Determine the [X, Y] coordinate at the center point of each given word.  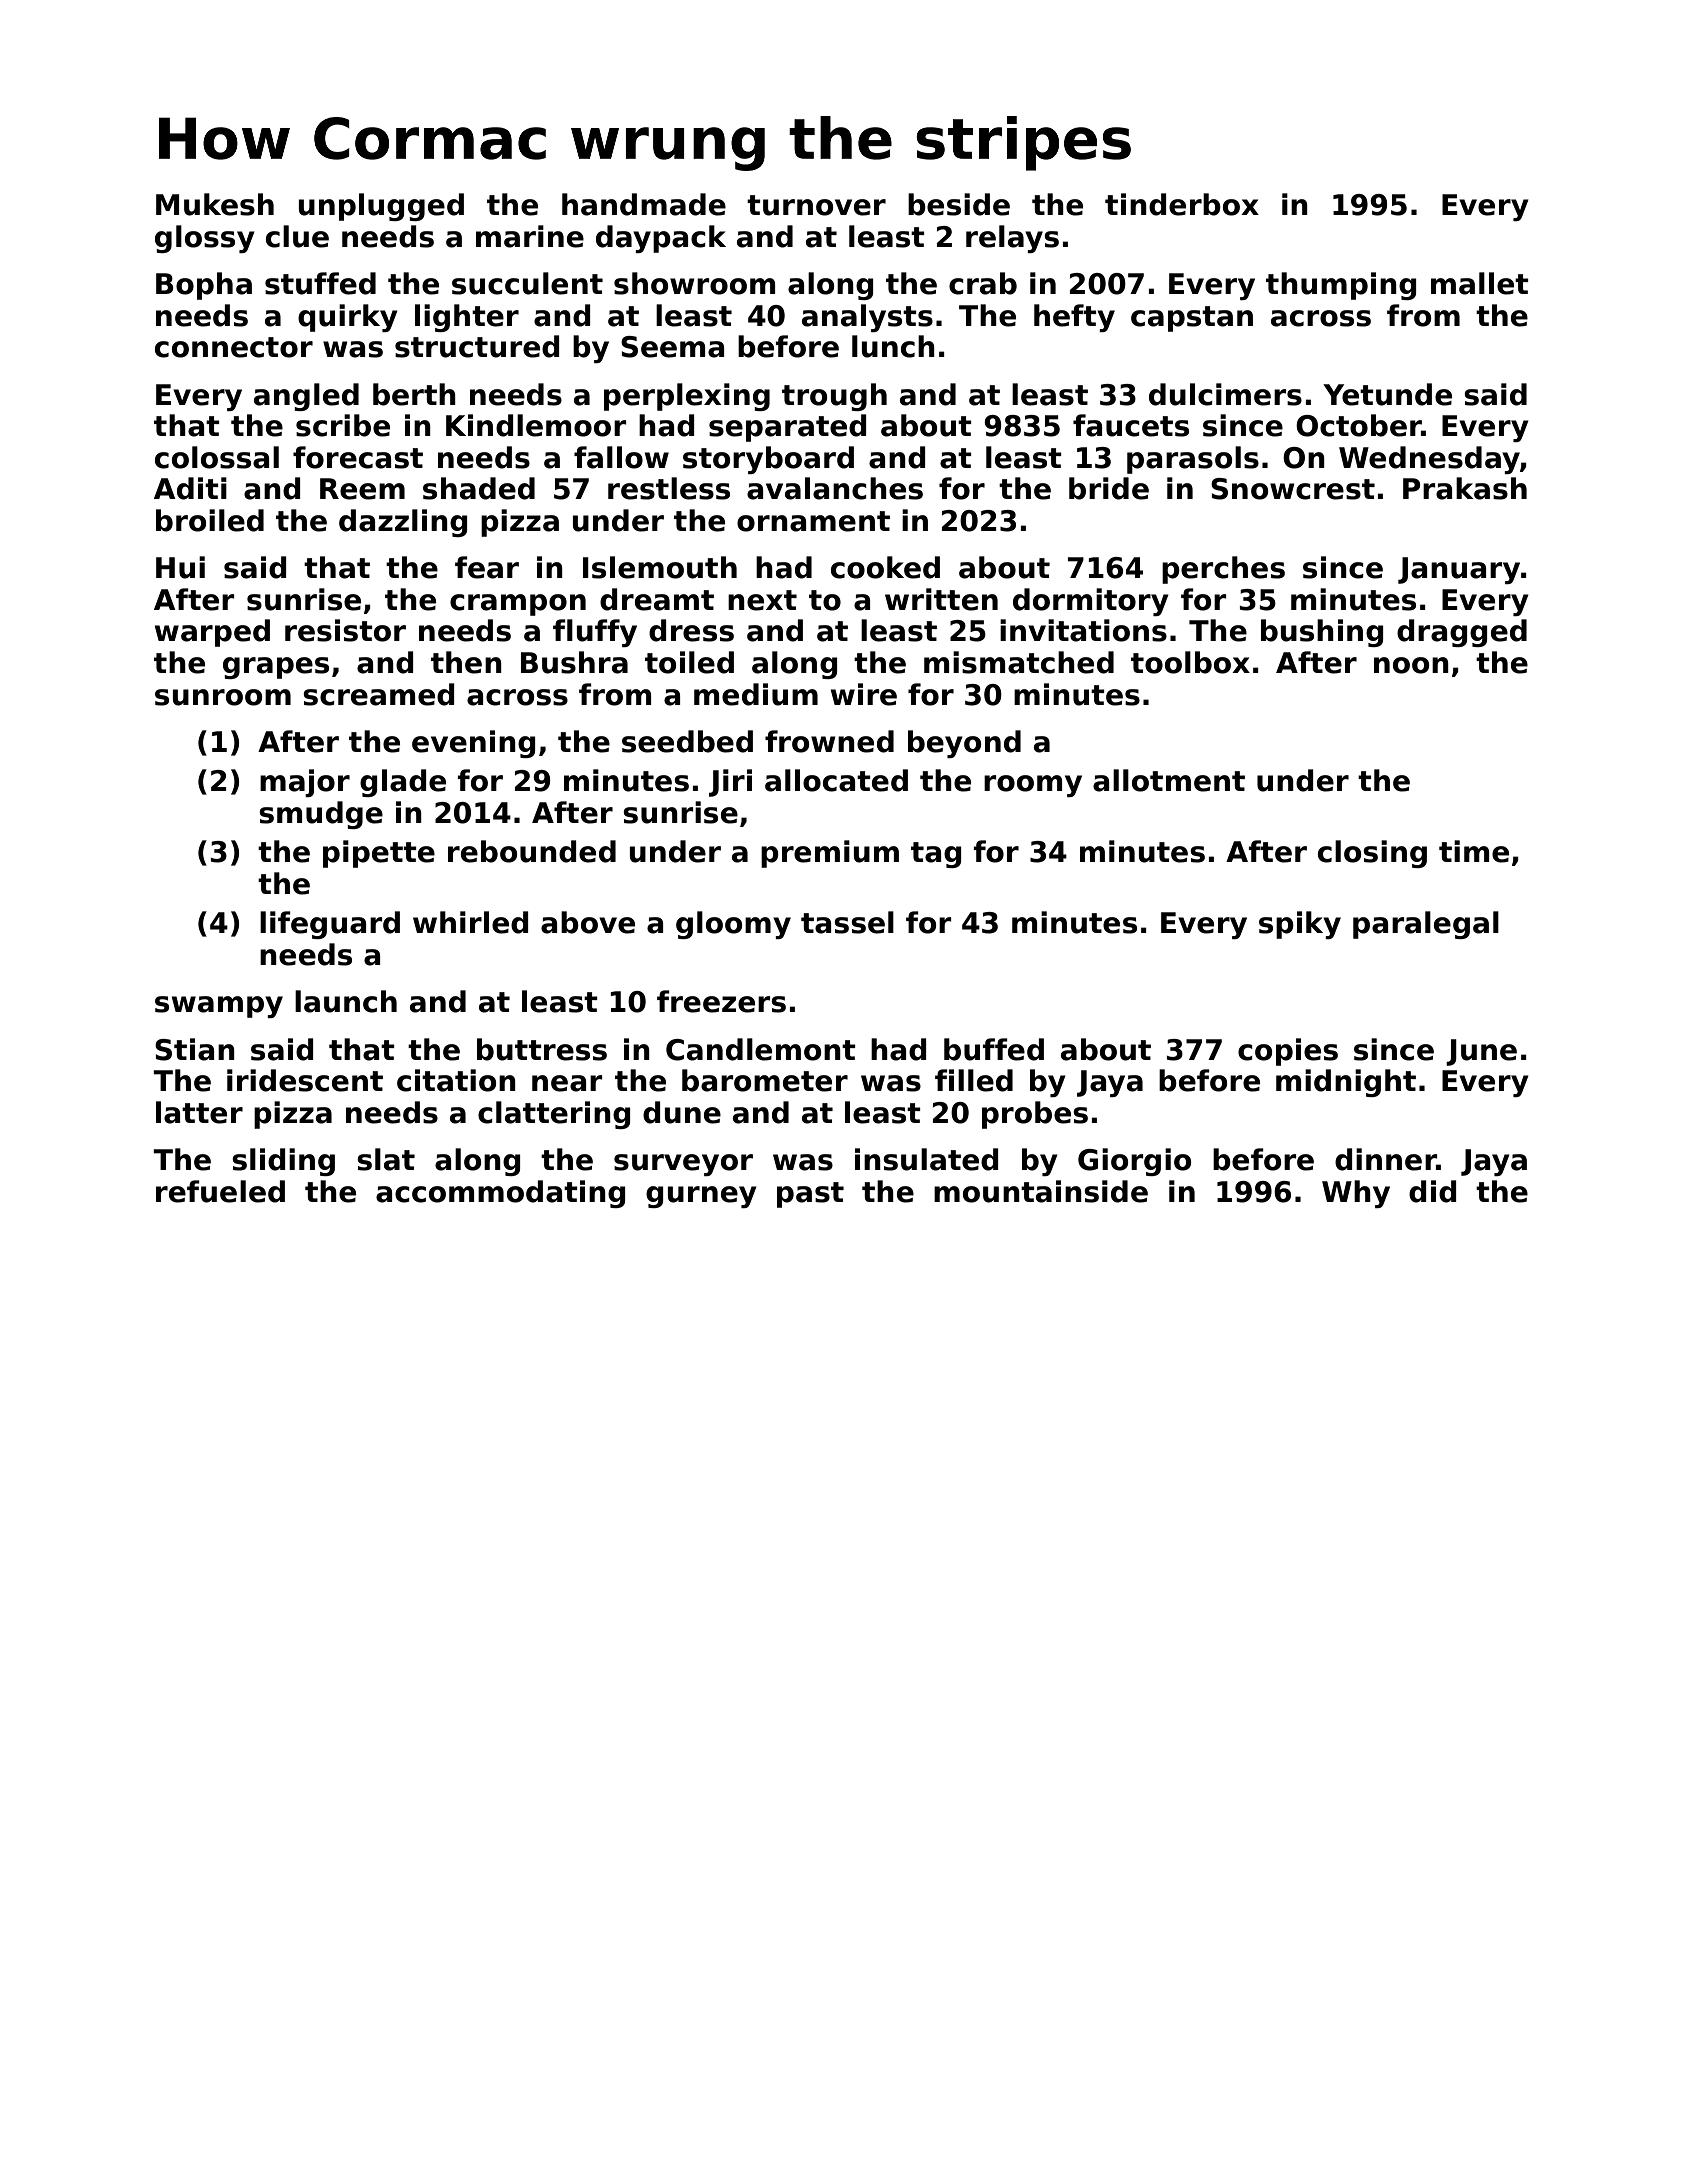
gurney [701, 1197]
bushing [1322, 633]
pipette [379, 854]
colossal [217, 457]
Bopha [204, 286]
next [762, 600]
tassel [847, 922]
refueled [220, 1191]
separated [787, 428]
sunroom [223, 697]
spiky [1300, 925]
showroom [694, 283]
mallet [1480, 283]
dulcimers [1225, 394]
